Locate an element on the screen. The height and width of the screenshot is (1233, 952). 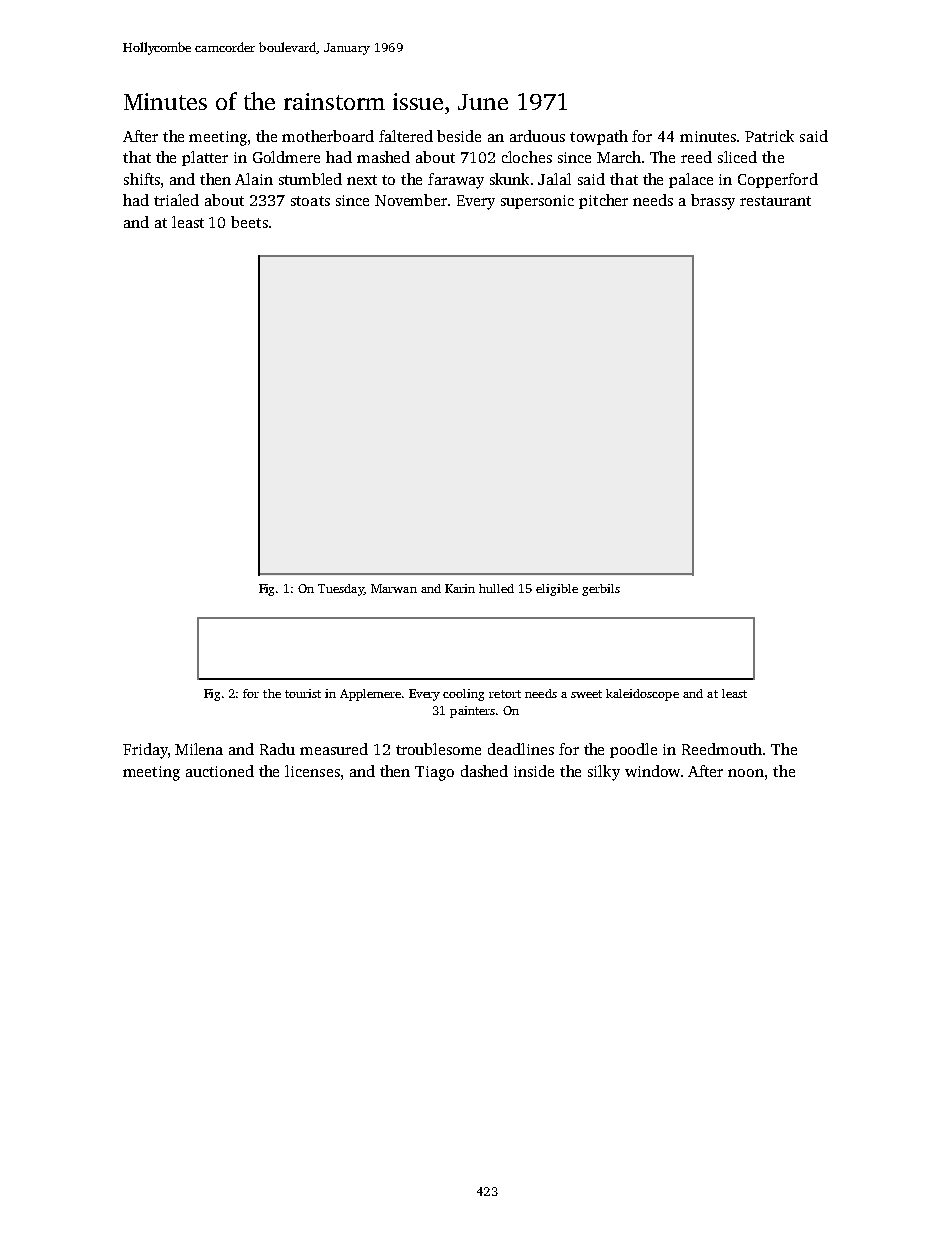
next is located at coordinates (362, 180).
